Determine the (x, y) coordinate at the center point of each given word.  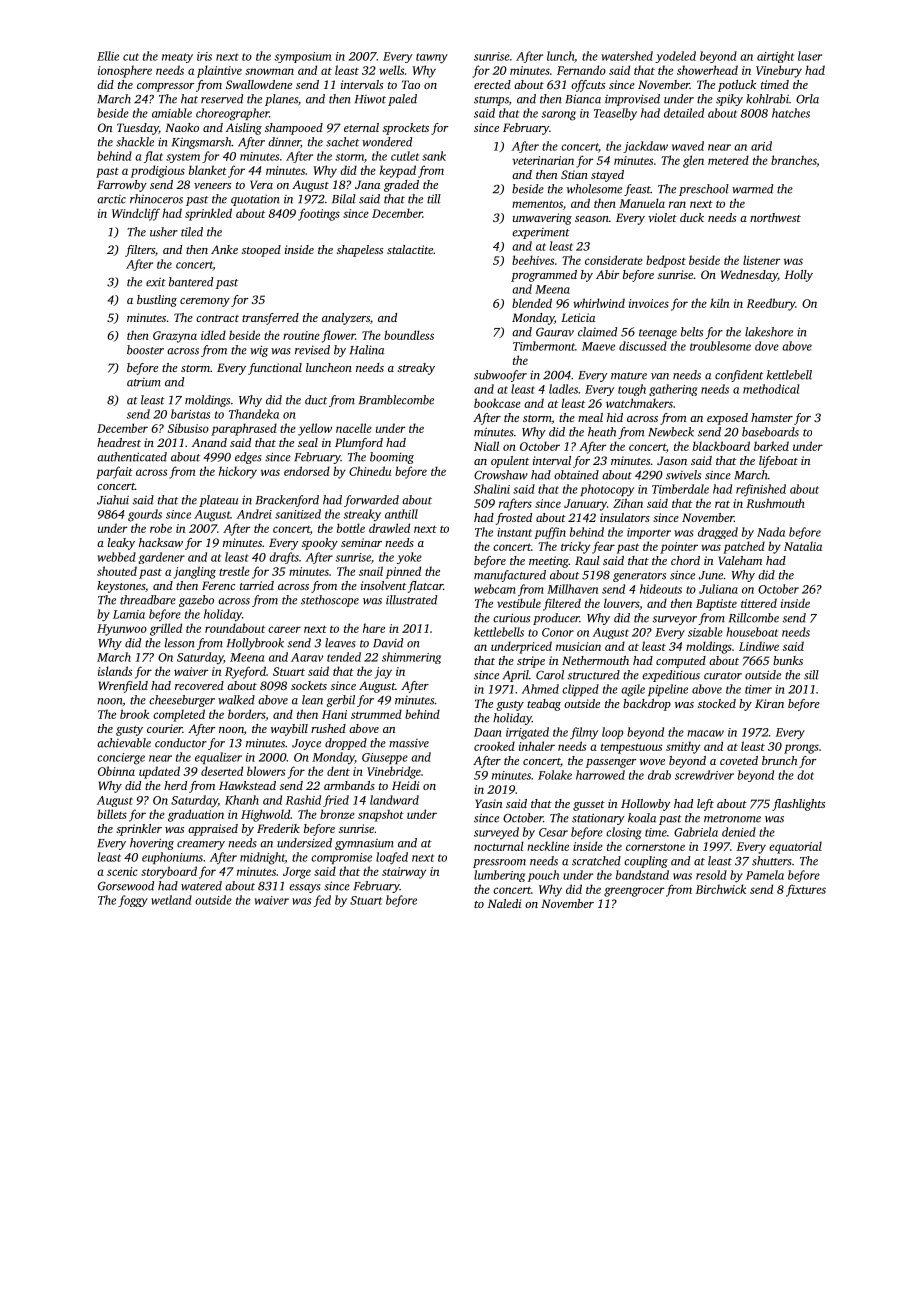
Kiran (769, 703)
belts (692, 332)
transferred (270, 319)
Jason (672, 460)
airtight (775, 57)
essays (305, 888)
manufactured (510, 576)
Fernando (581, 70)
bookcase (497, 403)
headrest (119, 442)
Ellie (108, 56)
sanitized (298, 514)
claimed (597, 332)
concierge (121, 759)
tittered (759, 603)
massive (409, 743)
